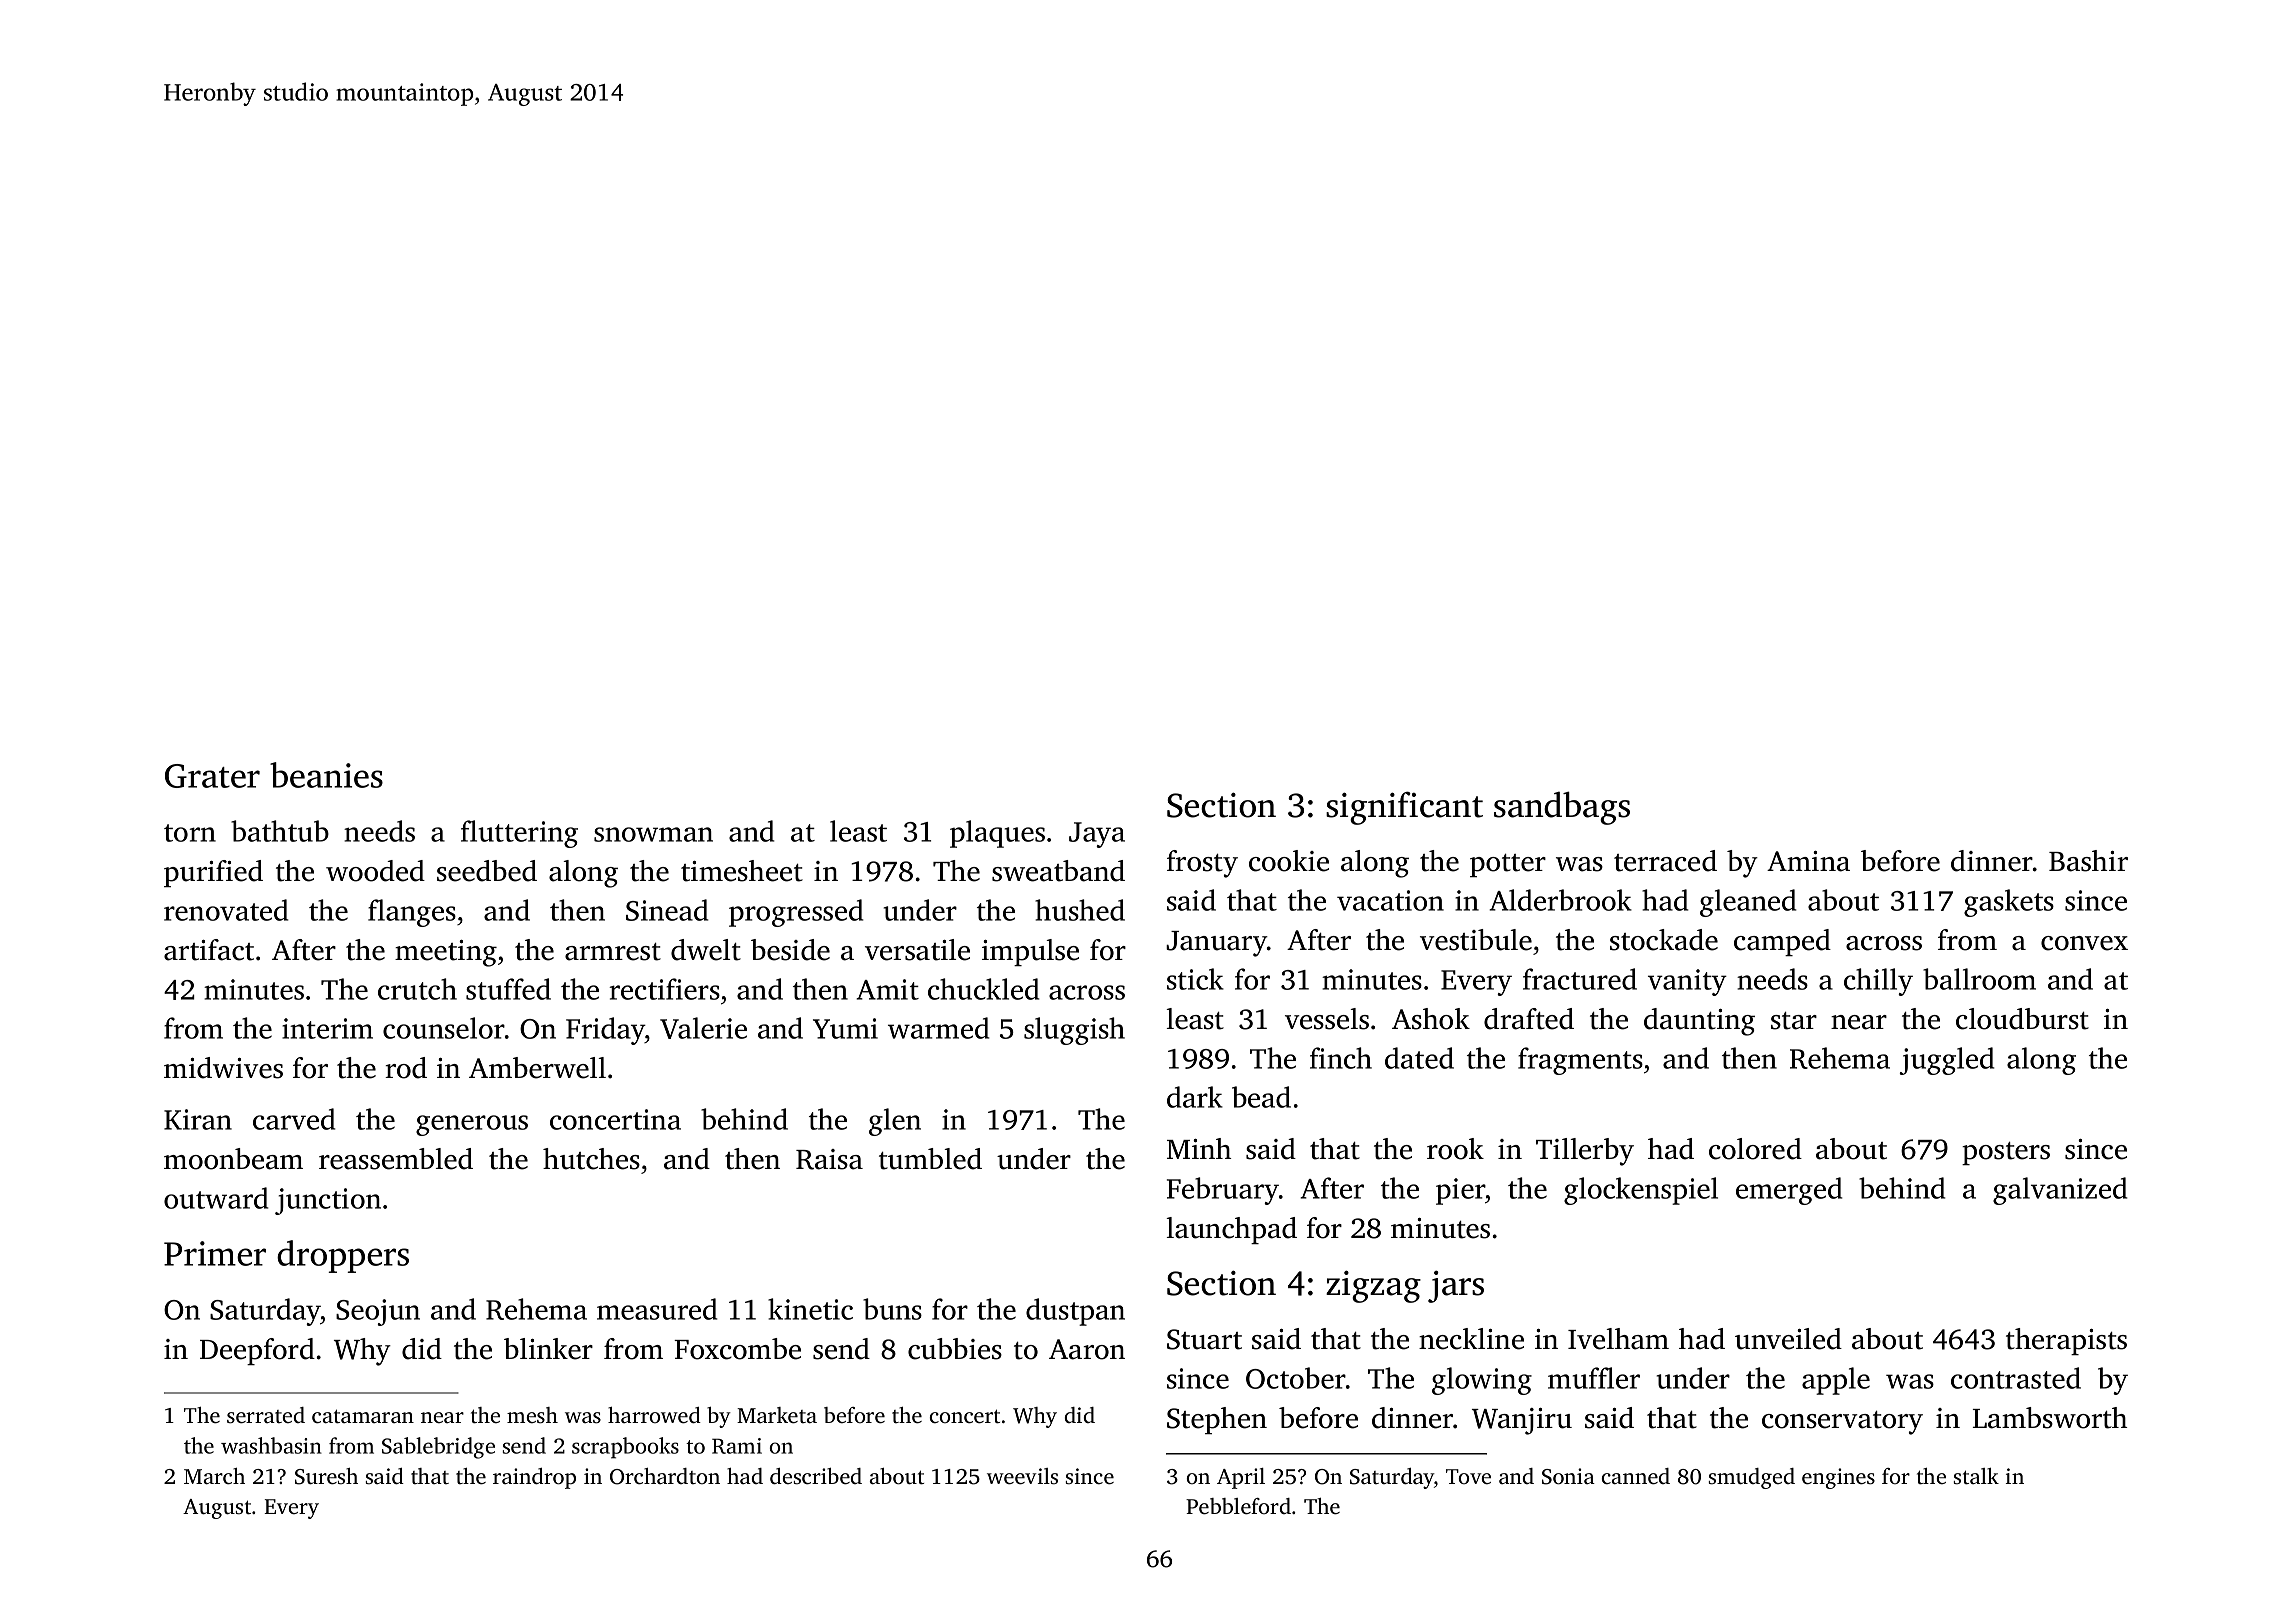 This image has height=1620, width=2292. Describe the element at coordinates (537, 1068) in the image. I see `Amberwell` at that location.
